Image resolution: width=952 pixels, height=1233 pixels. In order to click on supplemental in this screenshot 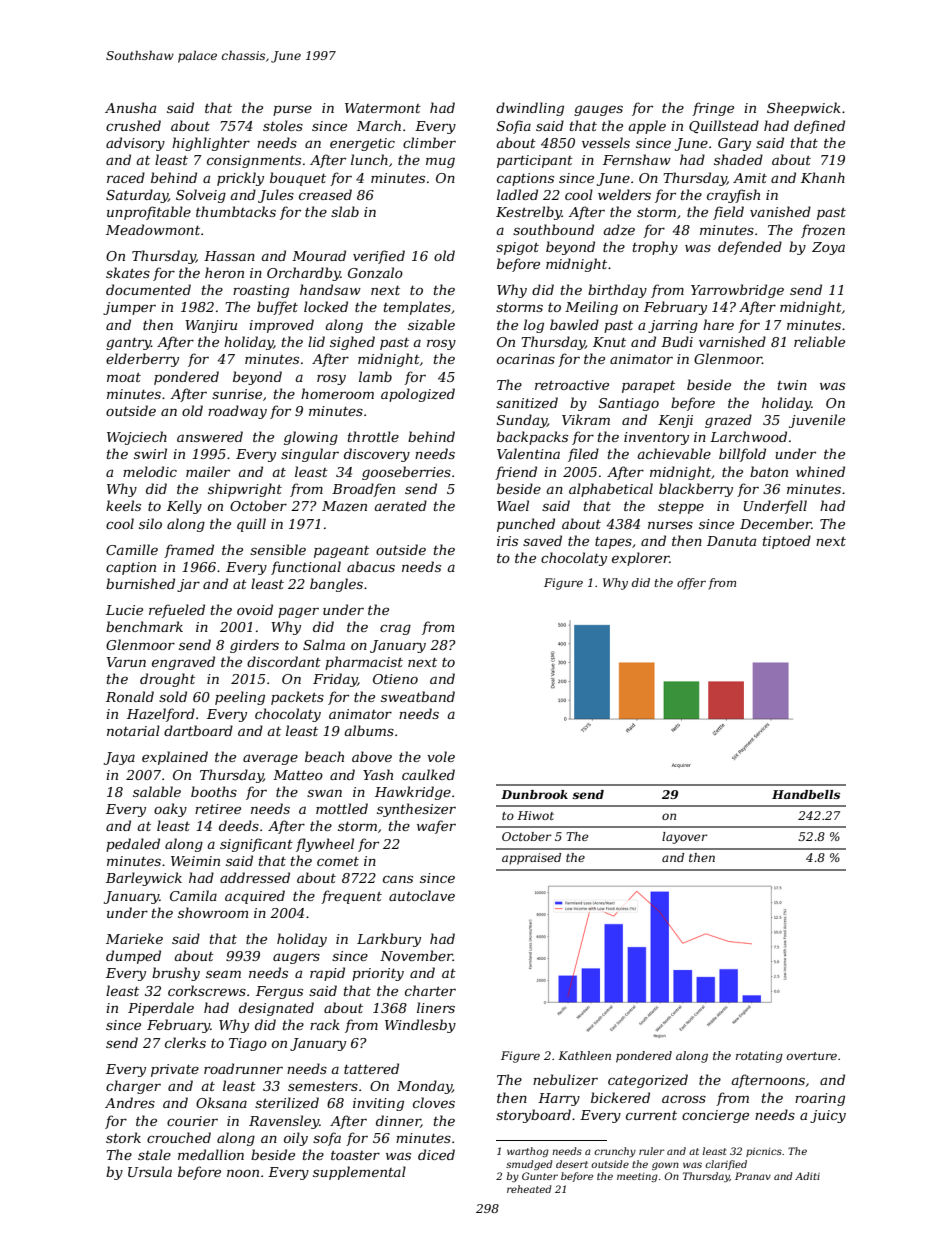, I will do `click(359, 1173)`.
